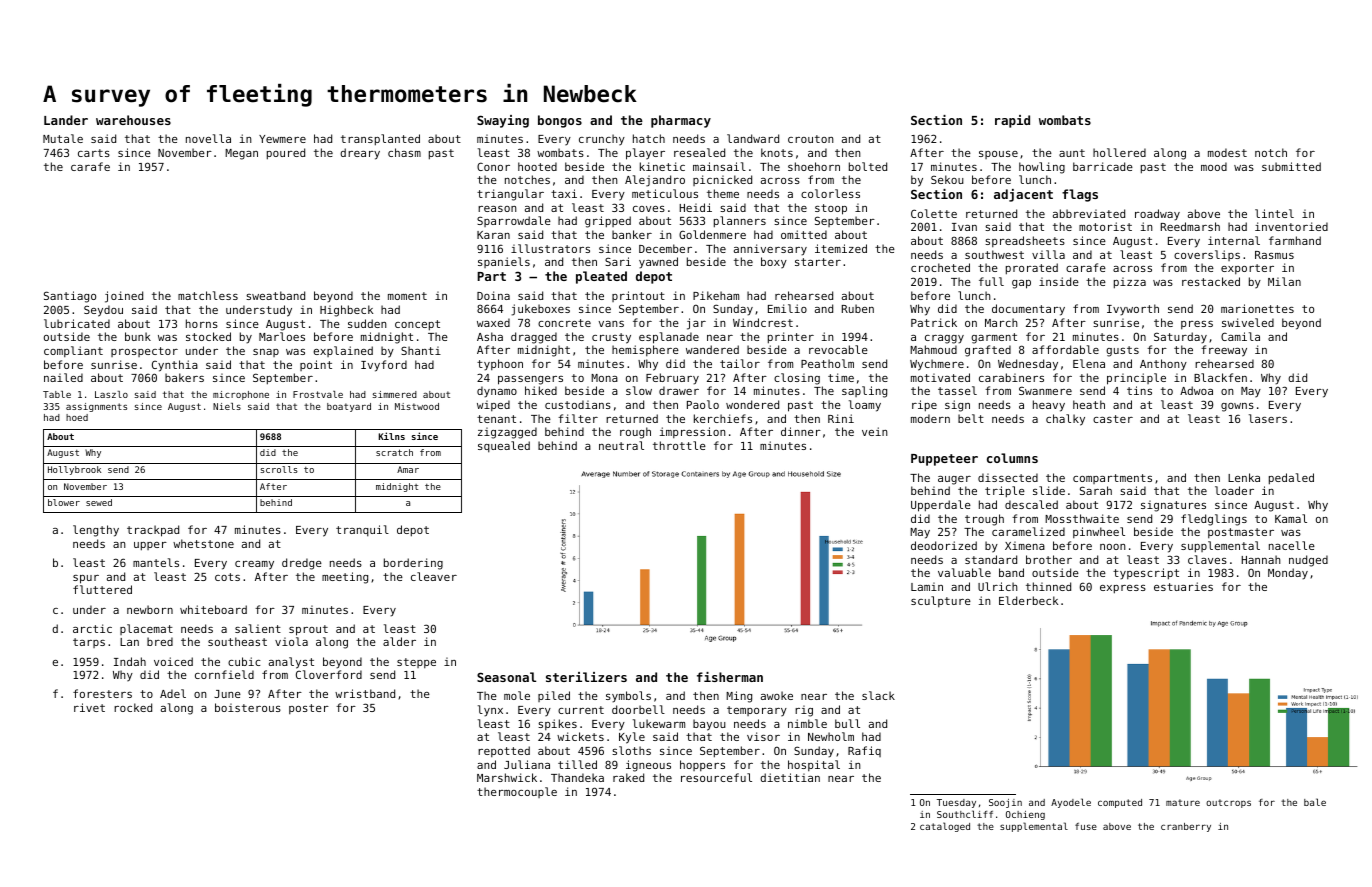 This document has height=887, width=1372. Describe the element at coordinates (94, 153) in the document. I see `carts` at that location.
